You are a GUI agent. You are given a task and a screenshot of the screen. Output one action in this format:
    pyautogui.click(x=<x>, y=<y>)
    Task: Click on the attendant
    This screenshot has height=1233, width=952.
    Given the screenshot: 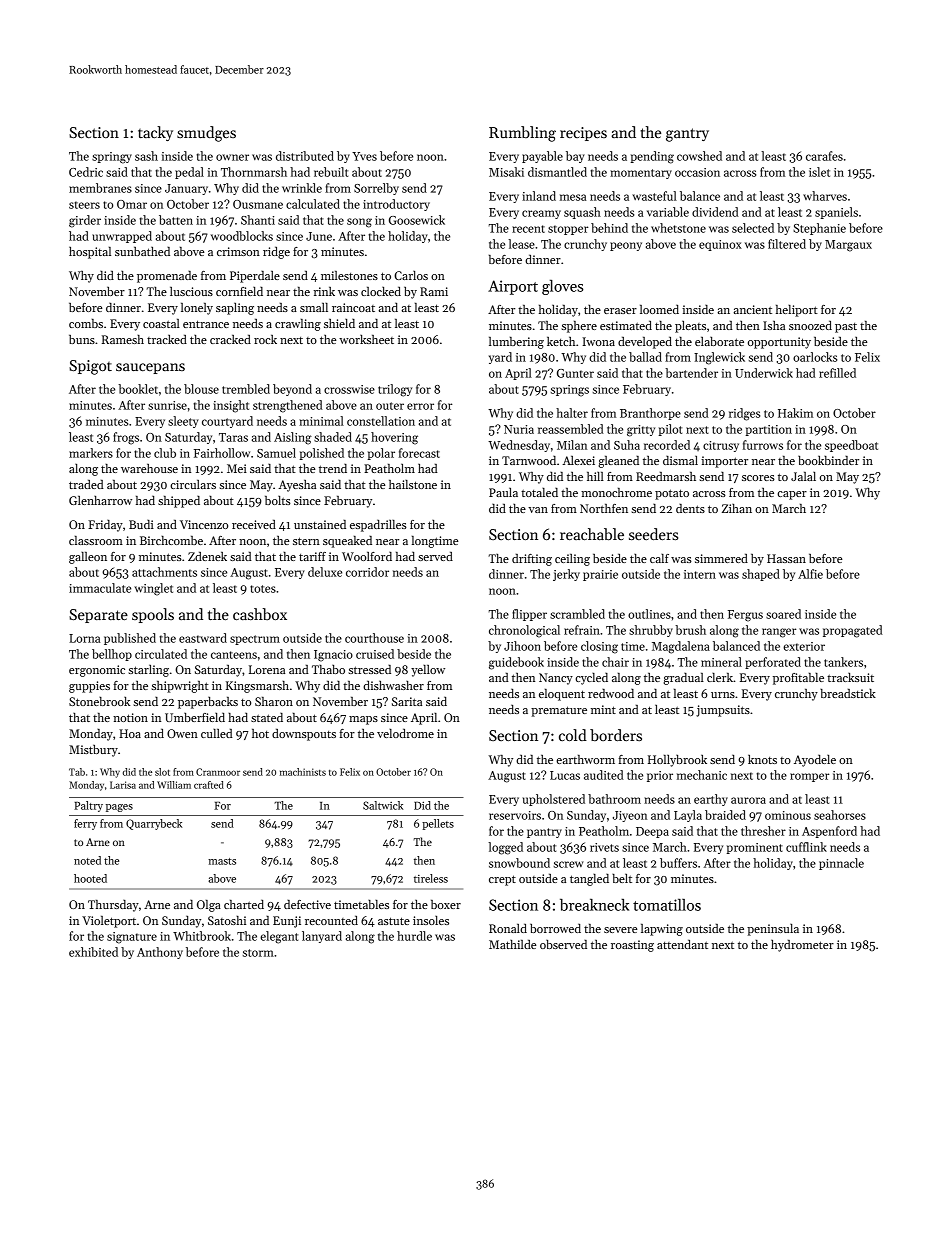 What is the action you would take?
    pyautogui.click(x=682, y=944)
